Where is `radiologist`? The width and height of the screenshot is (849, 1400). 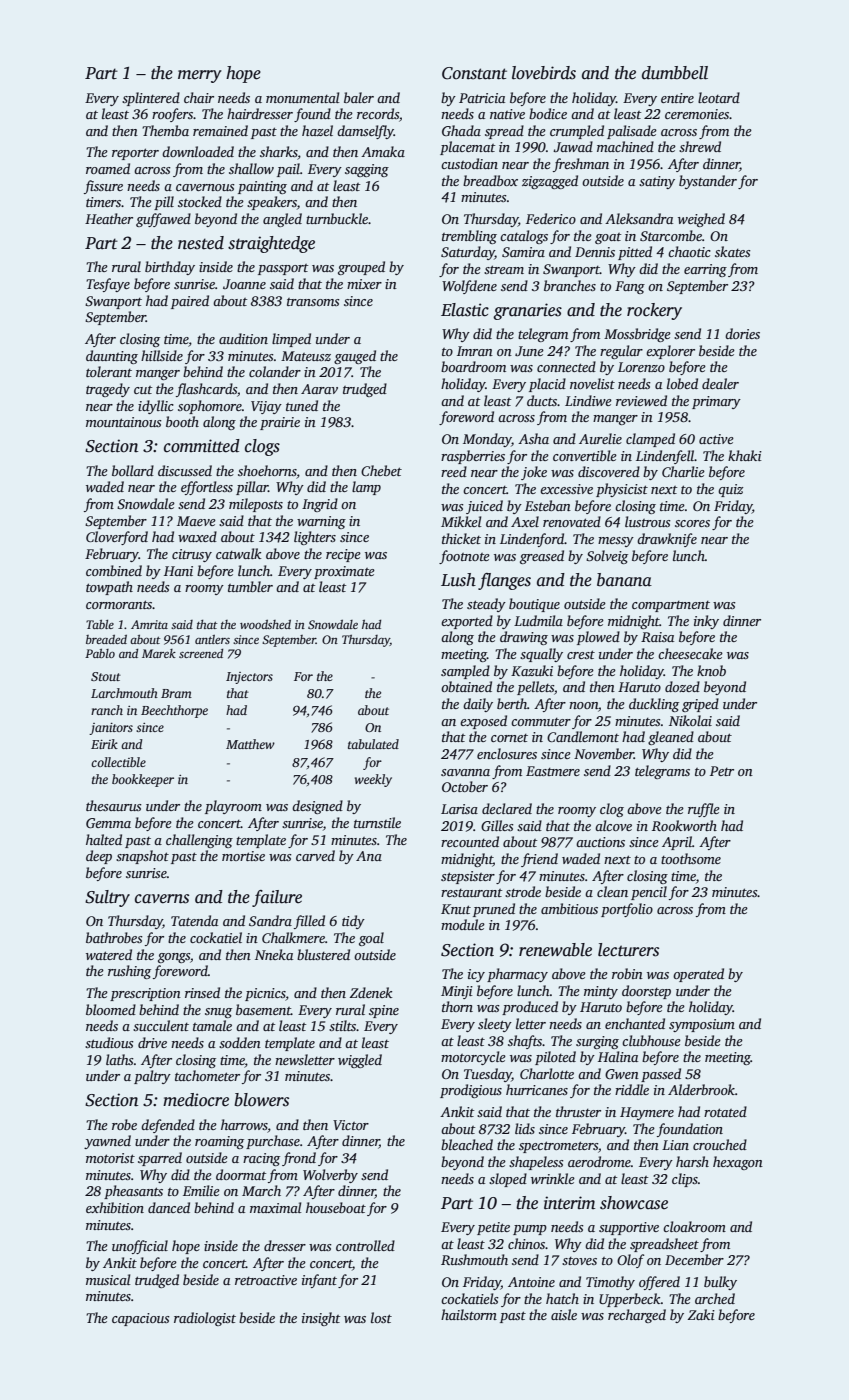 radiologist is located at coordinates (205, 1319).
